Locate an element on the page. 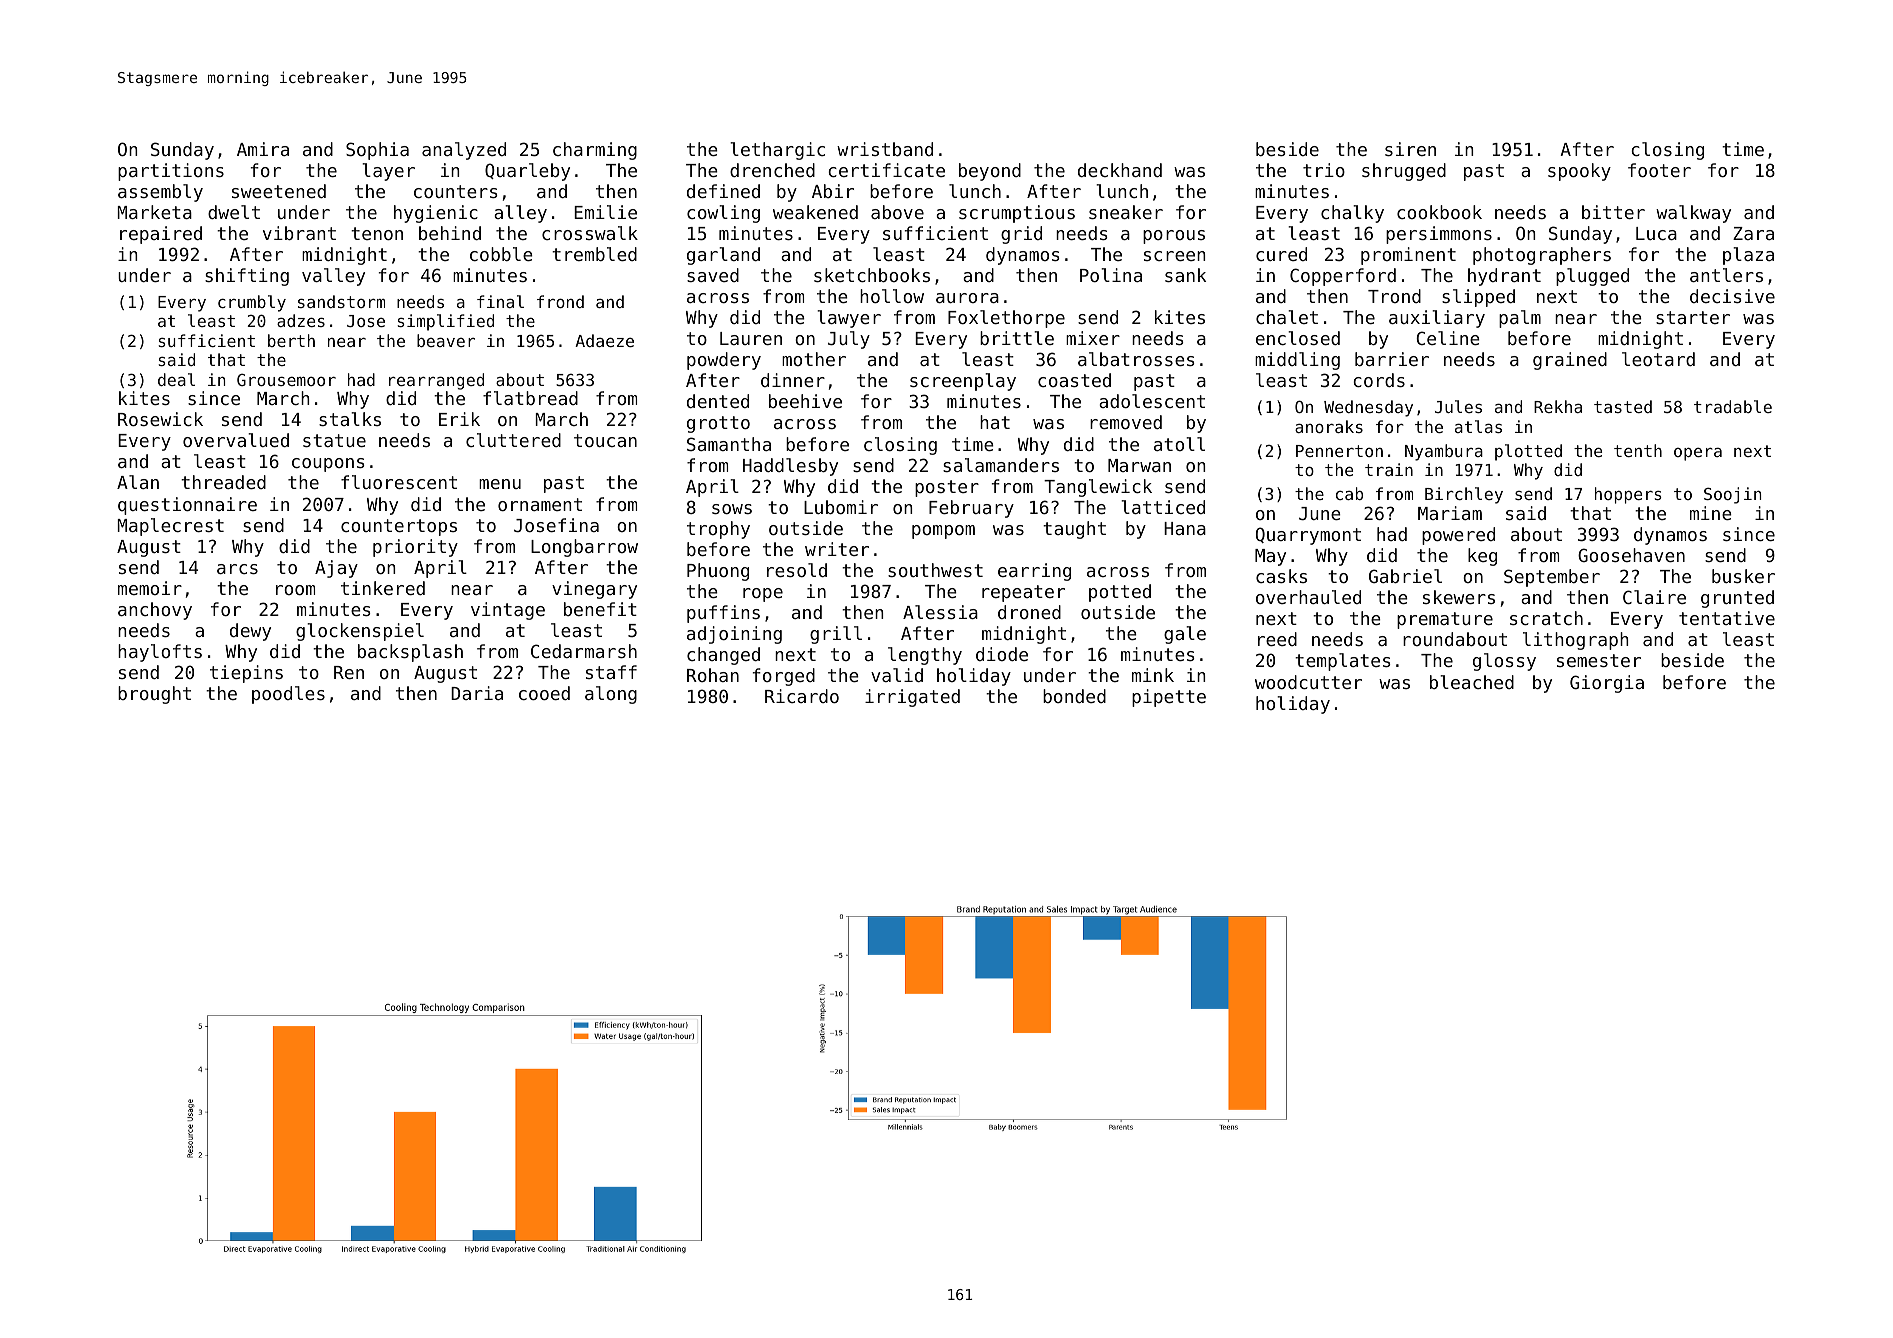  decisive is located at coordinates (1732, 296).
